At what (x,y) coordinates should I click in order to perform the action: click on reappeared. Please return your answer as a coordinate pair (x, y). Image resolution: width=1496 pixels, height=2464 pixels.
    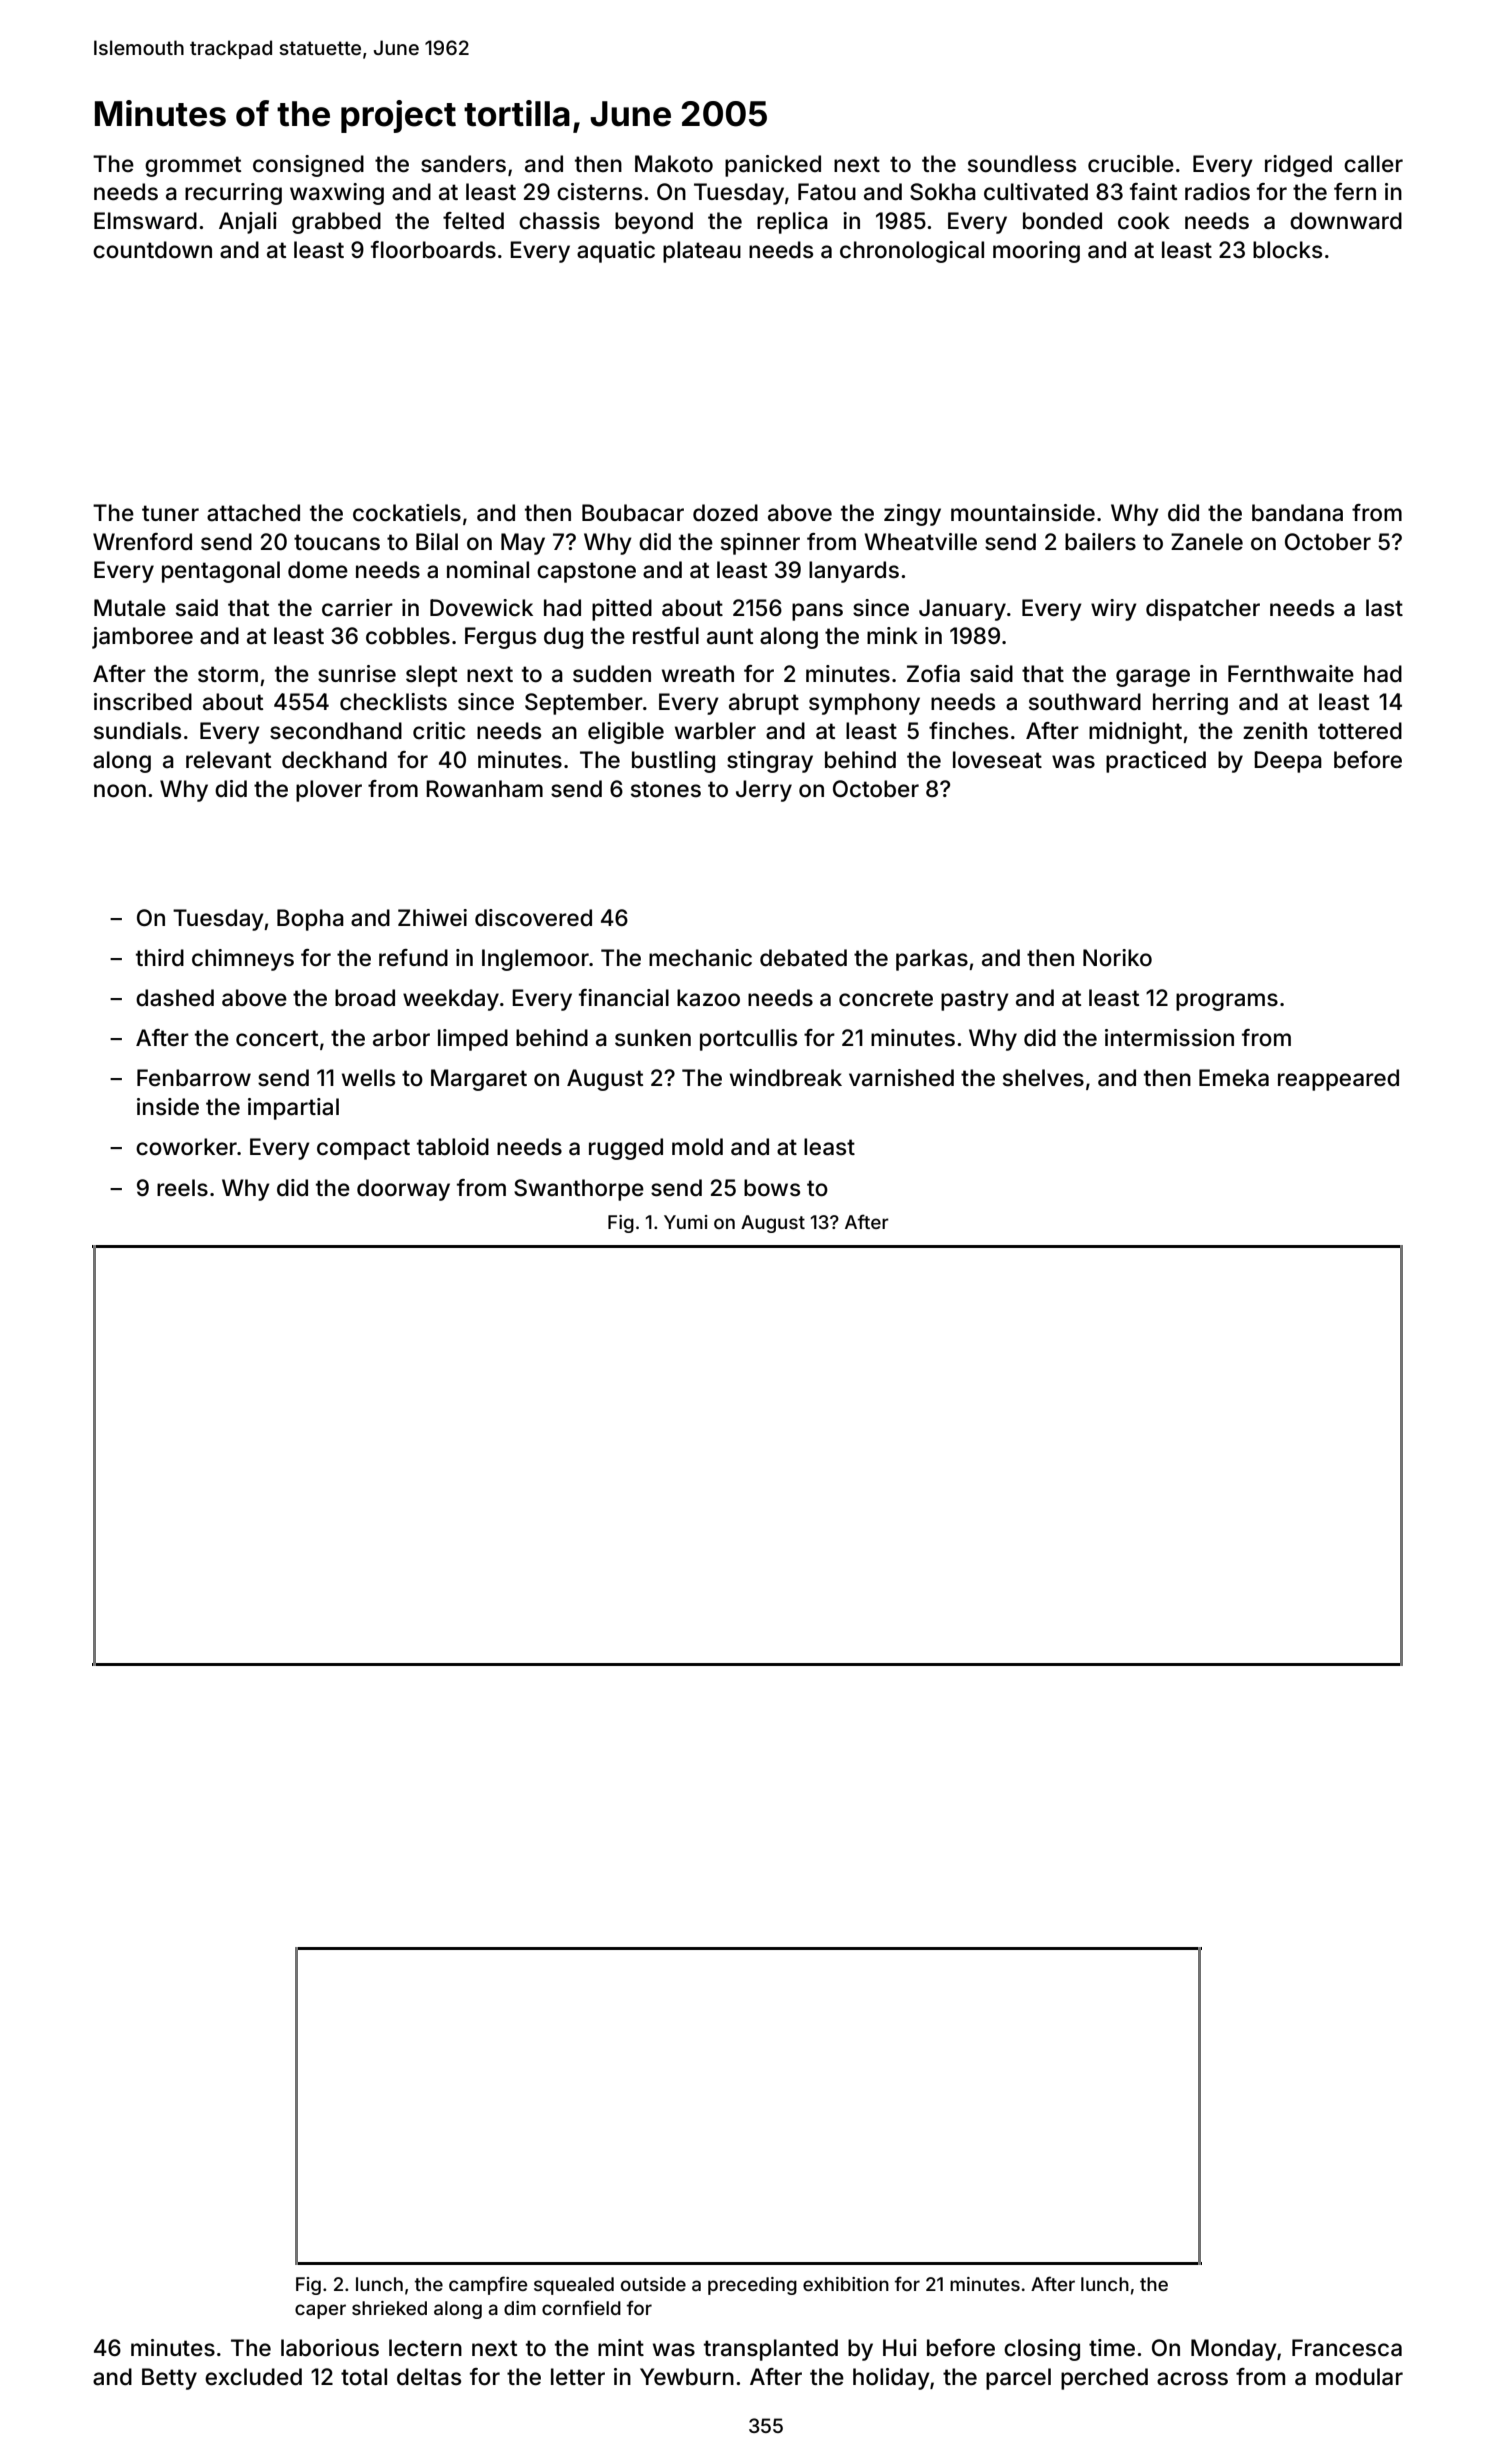
    Looking at the image, I should click on (1338, 1080).
